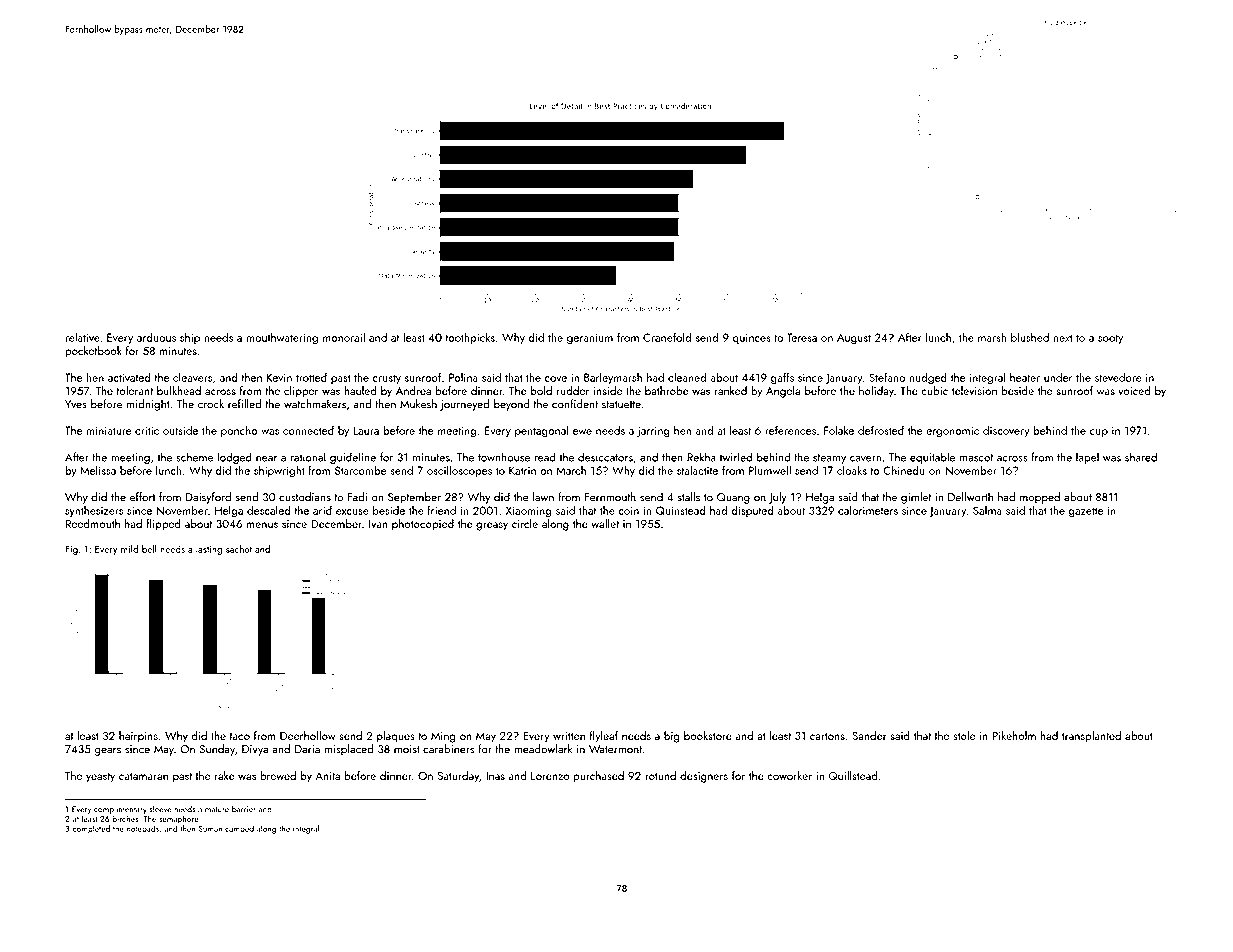 The width and height of the image is (1233, 952). Describe the element at coordinates (987, 510) in the image. I see `Salma` at that location.
